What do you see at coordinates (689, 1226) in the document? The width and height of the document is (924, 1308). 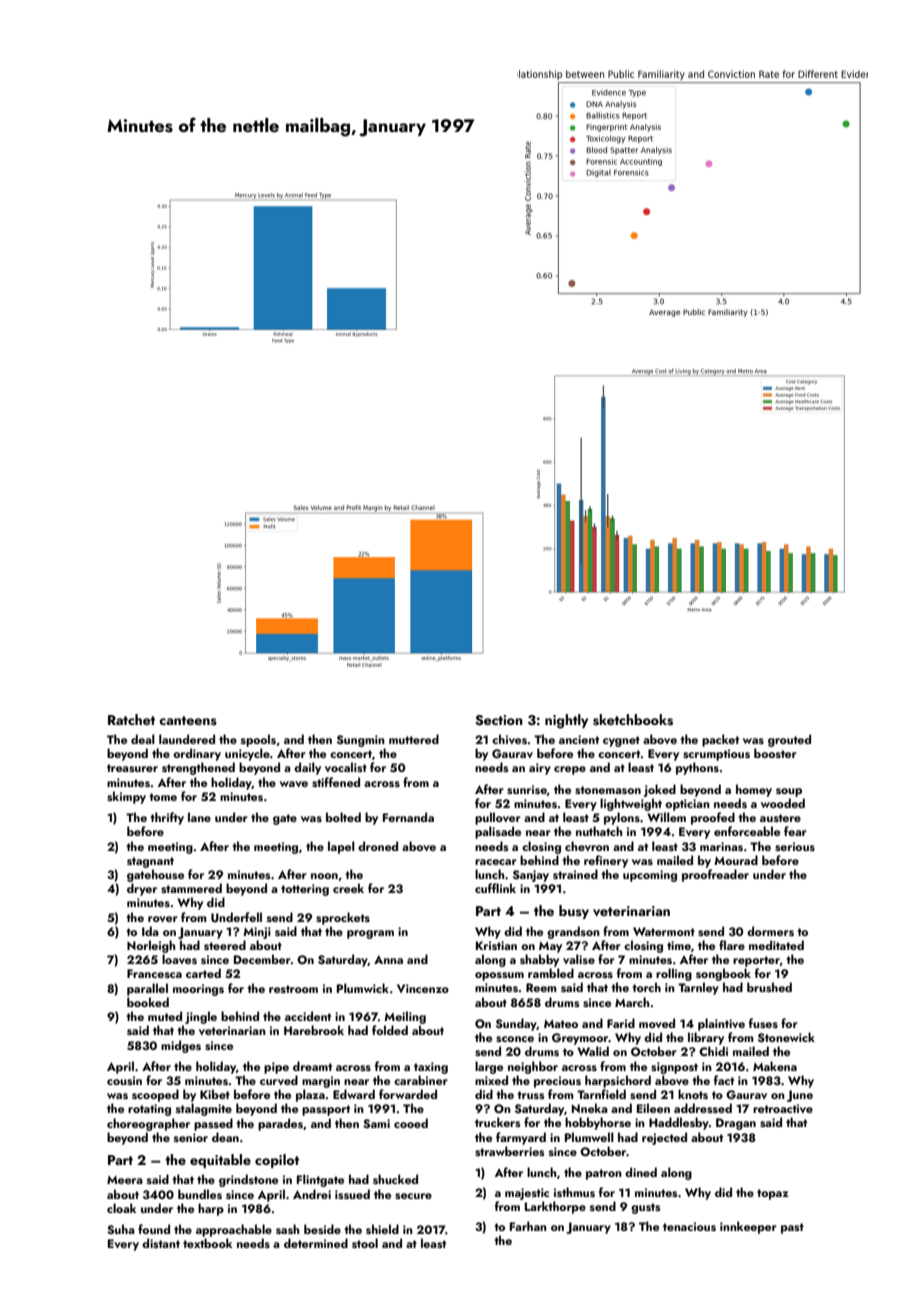 I see `tenacious` at bounding box center [689, 1226].
